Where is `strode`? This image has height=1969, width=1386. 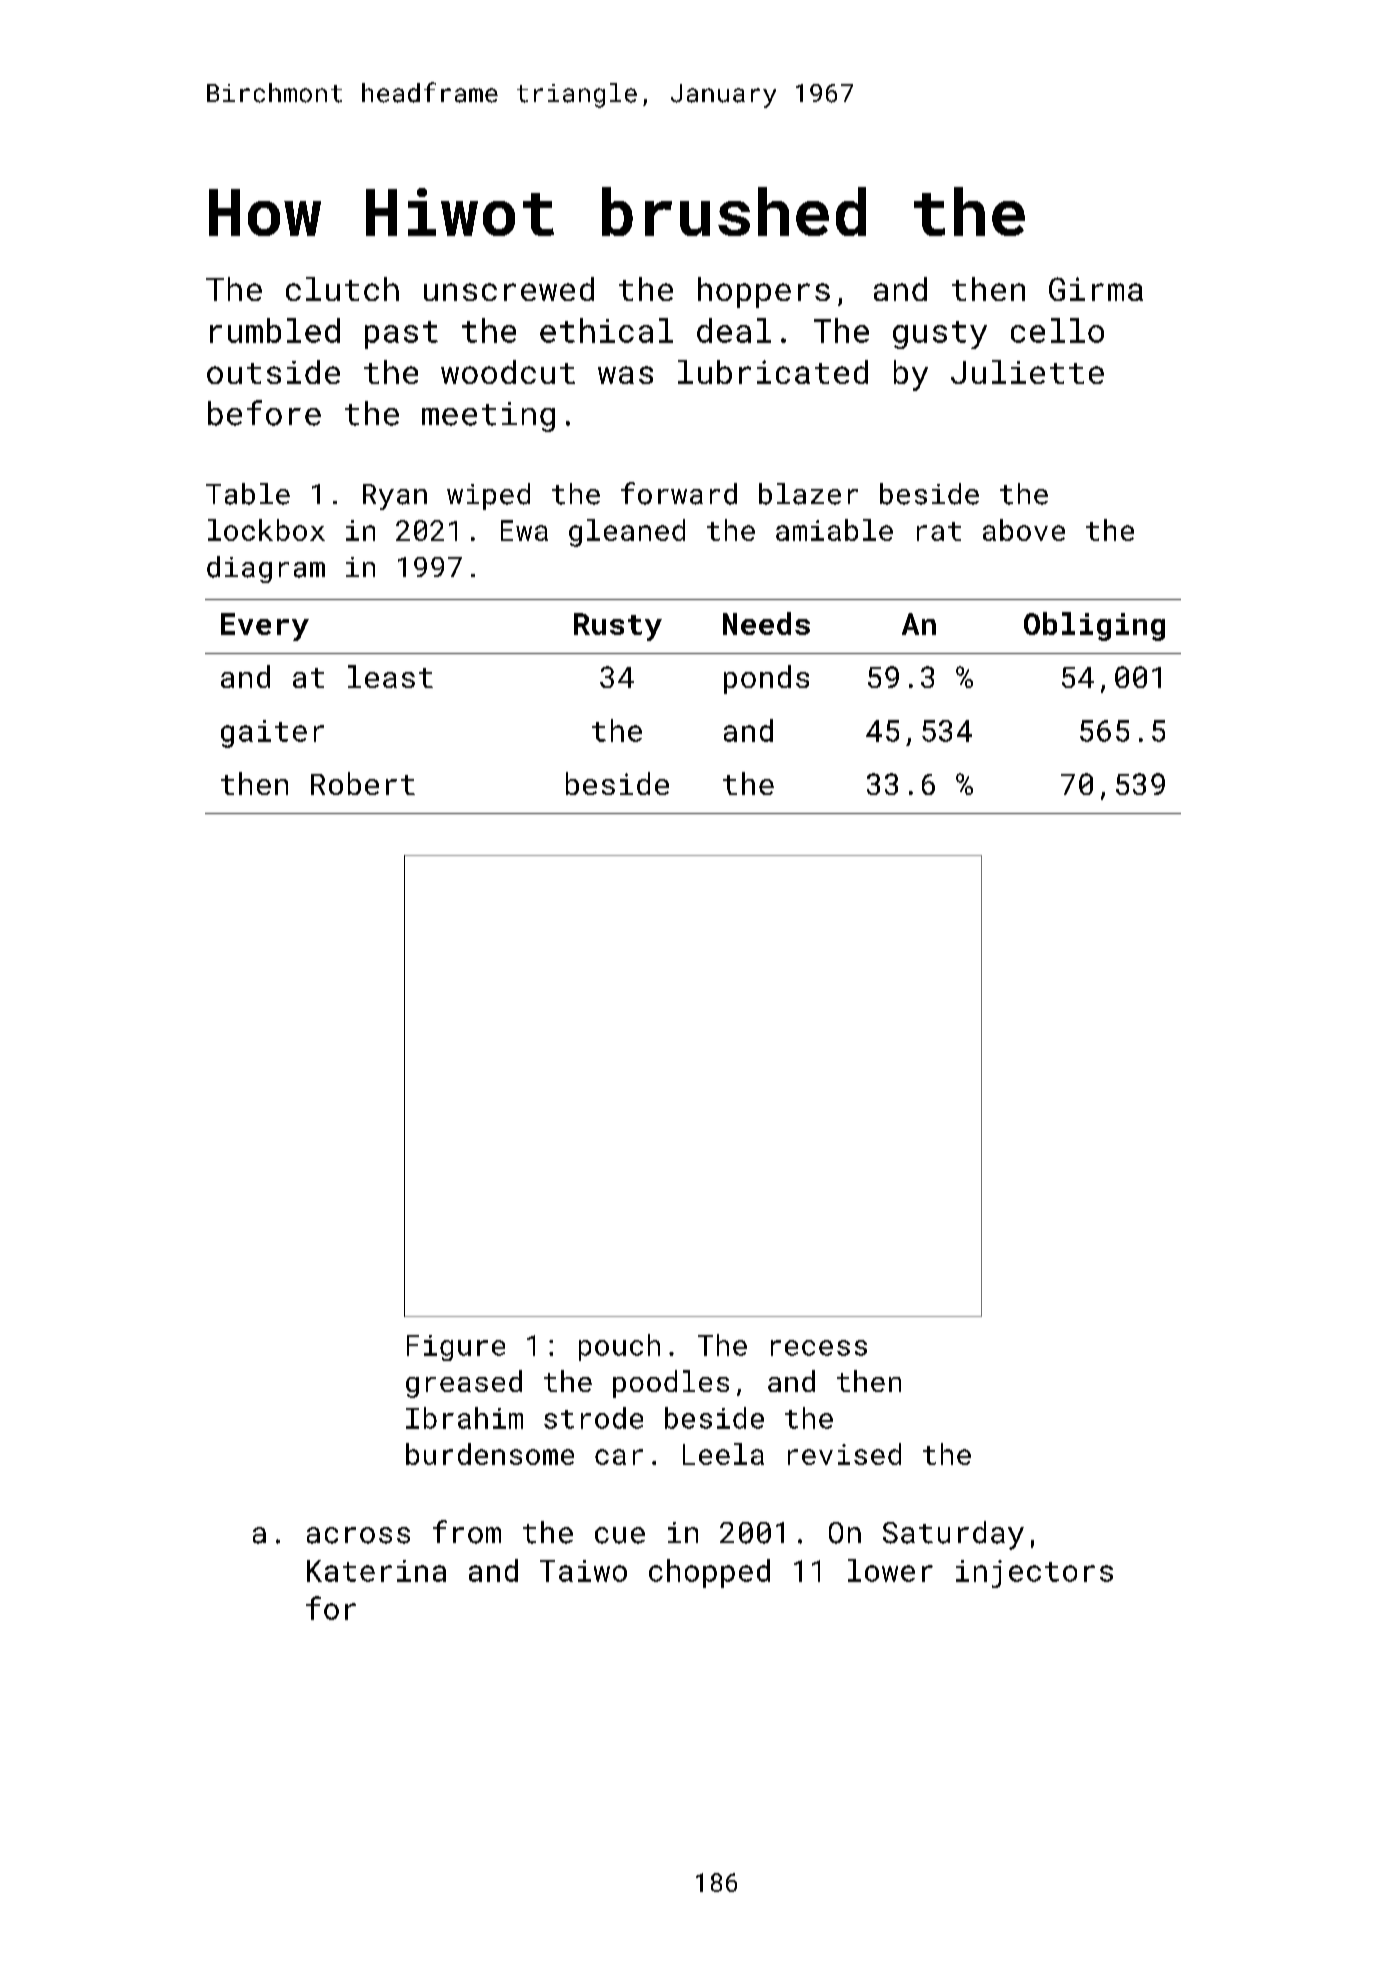 strode is located at coordinates (593, 1418).
